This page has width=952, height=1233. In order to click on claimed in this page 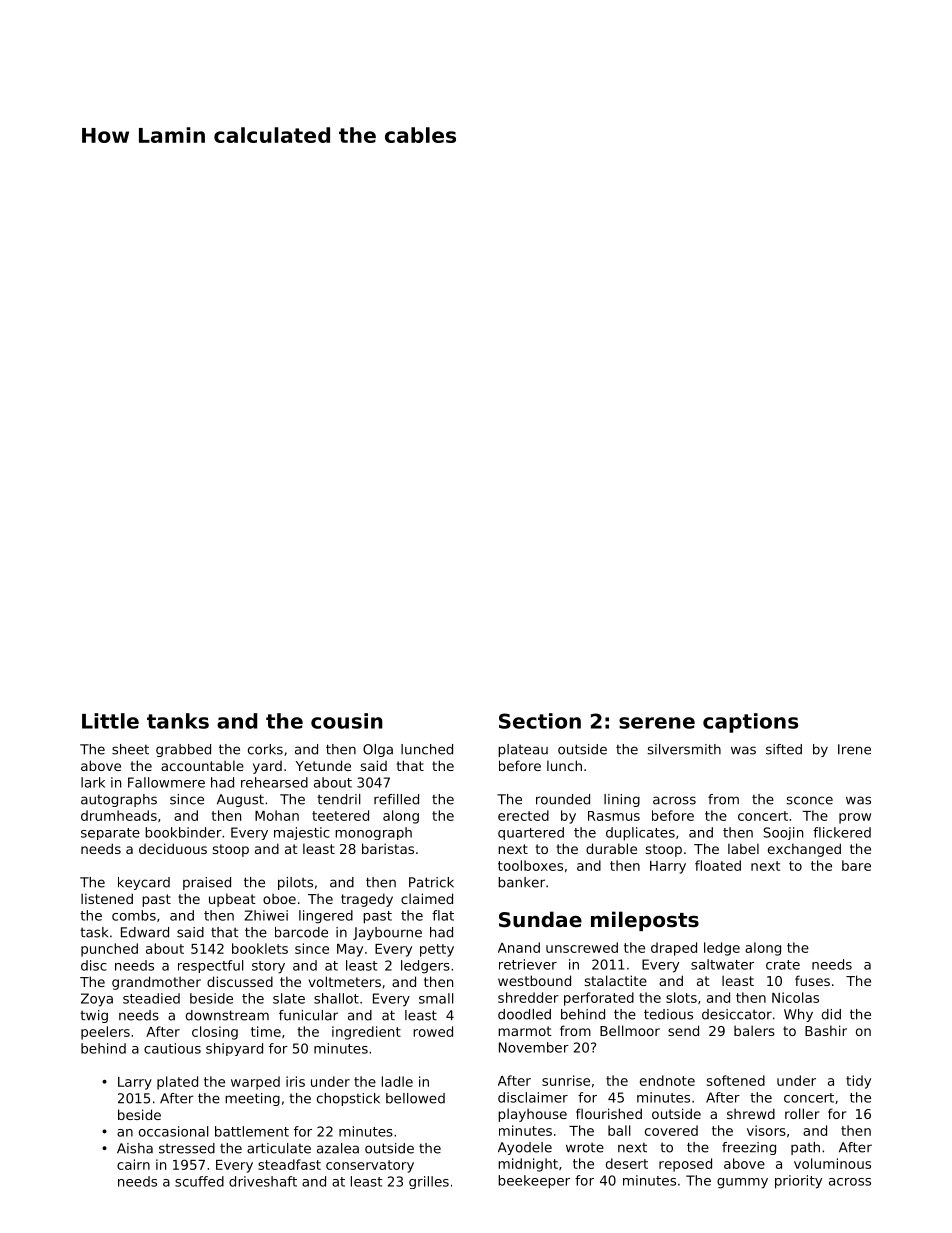, I will do `click(427, 898)`.
